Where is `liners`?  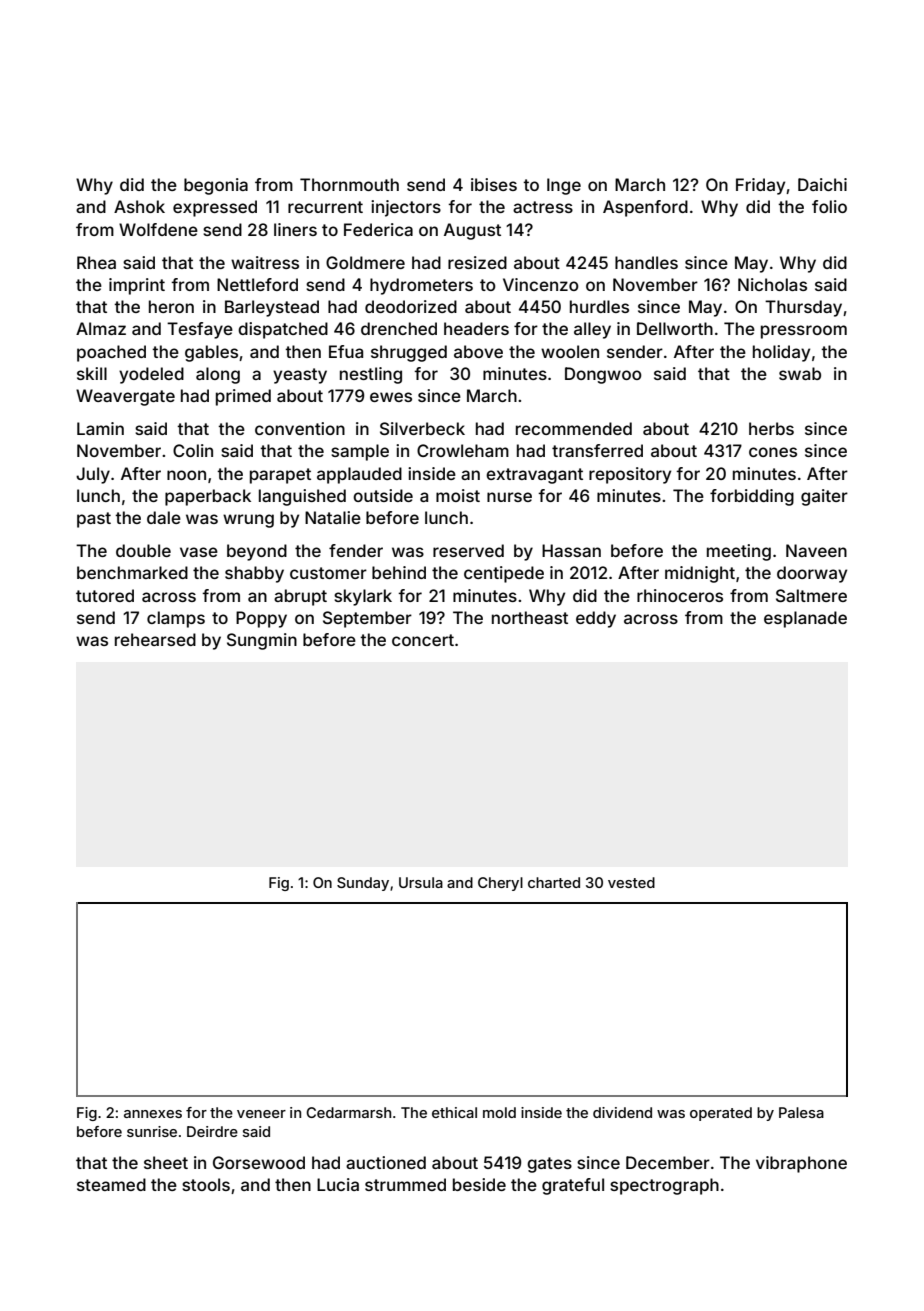 liners is located at coordinates (295, 229).
